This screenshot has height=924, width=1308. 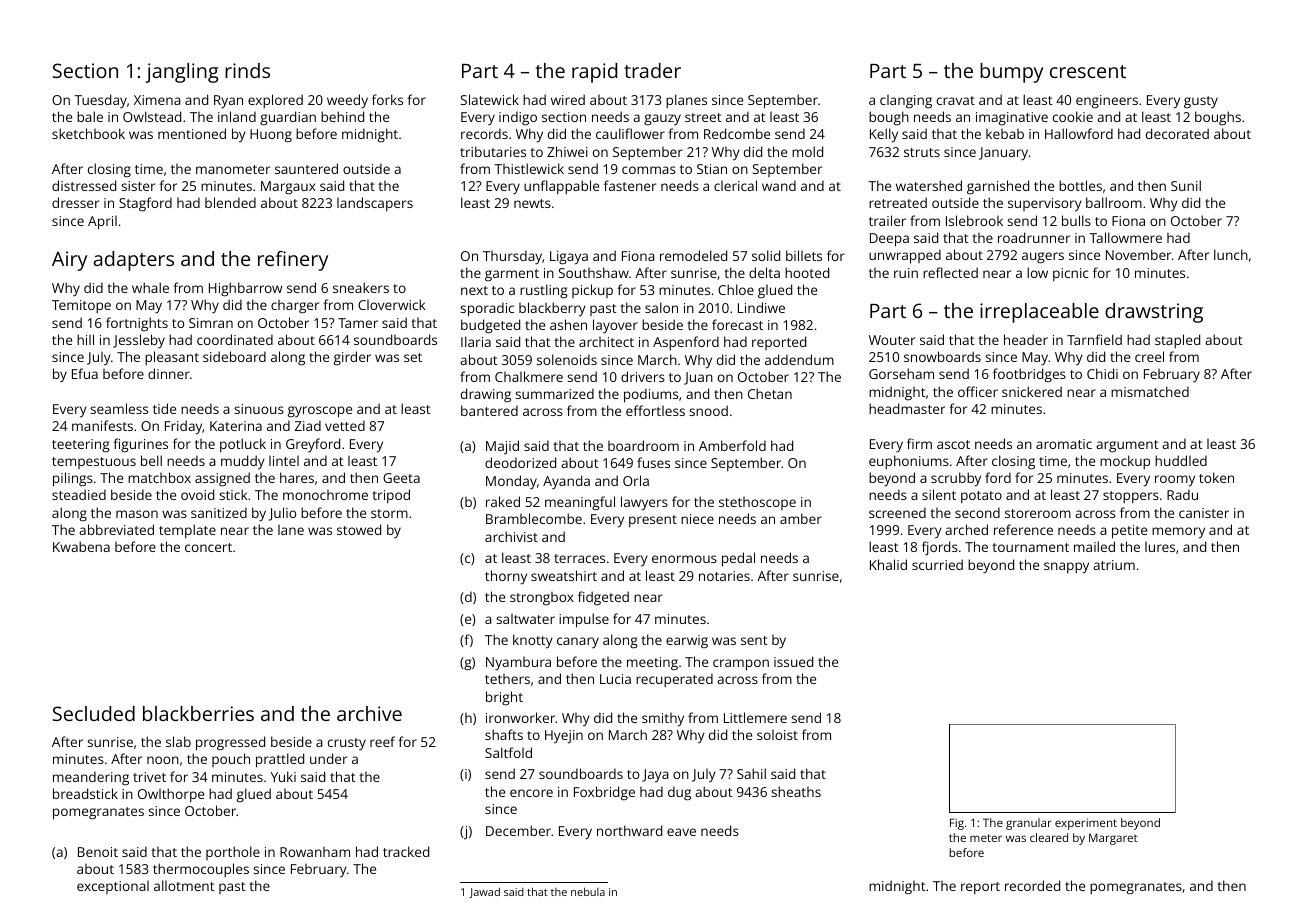 I want to click on porthole, so click(x=233, y=853).
